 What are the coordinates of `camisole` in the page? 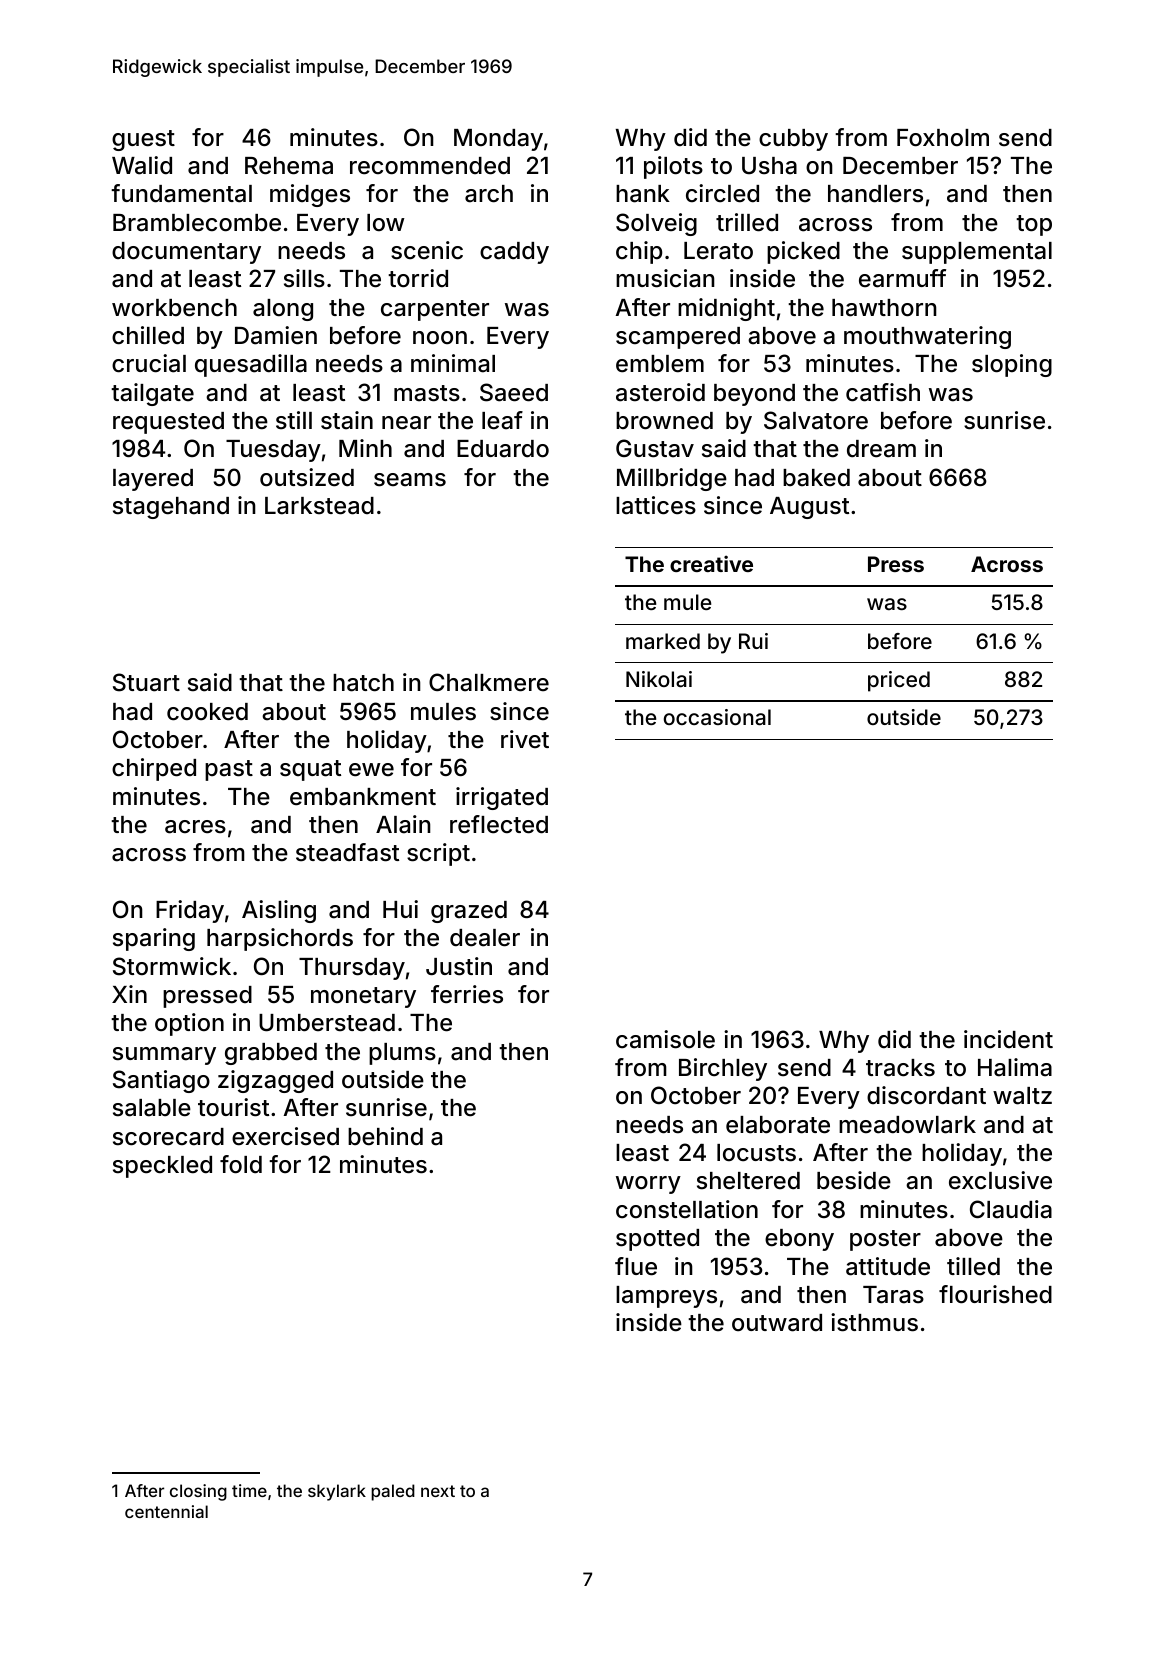 It's located at (665, 1039).
